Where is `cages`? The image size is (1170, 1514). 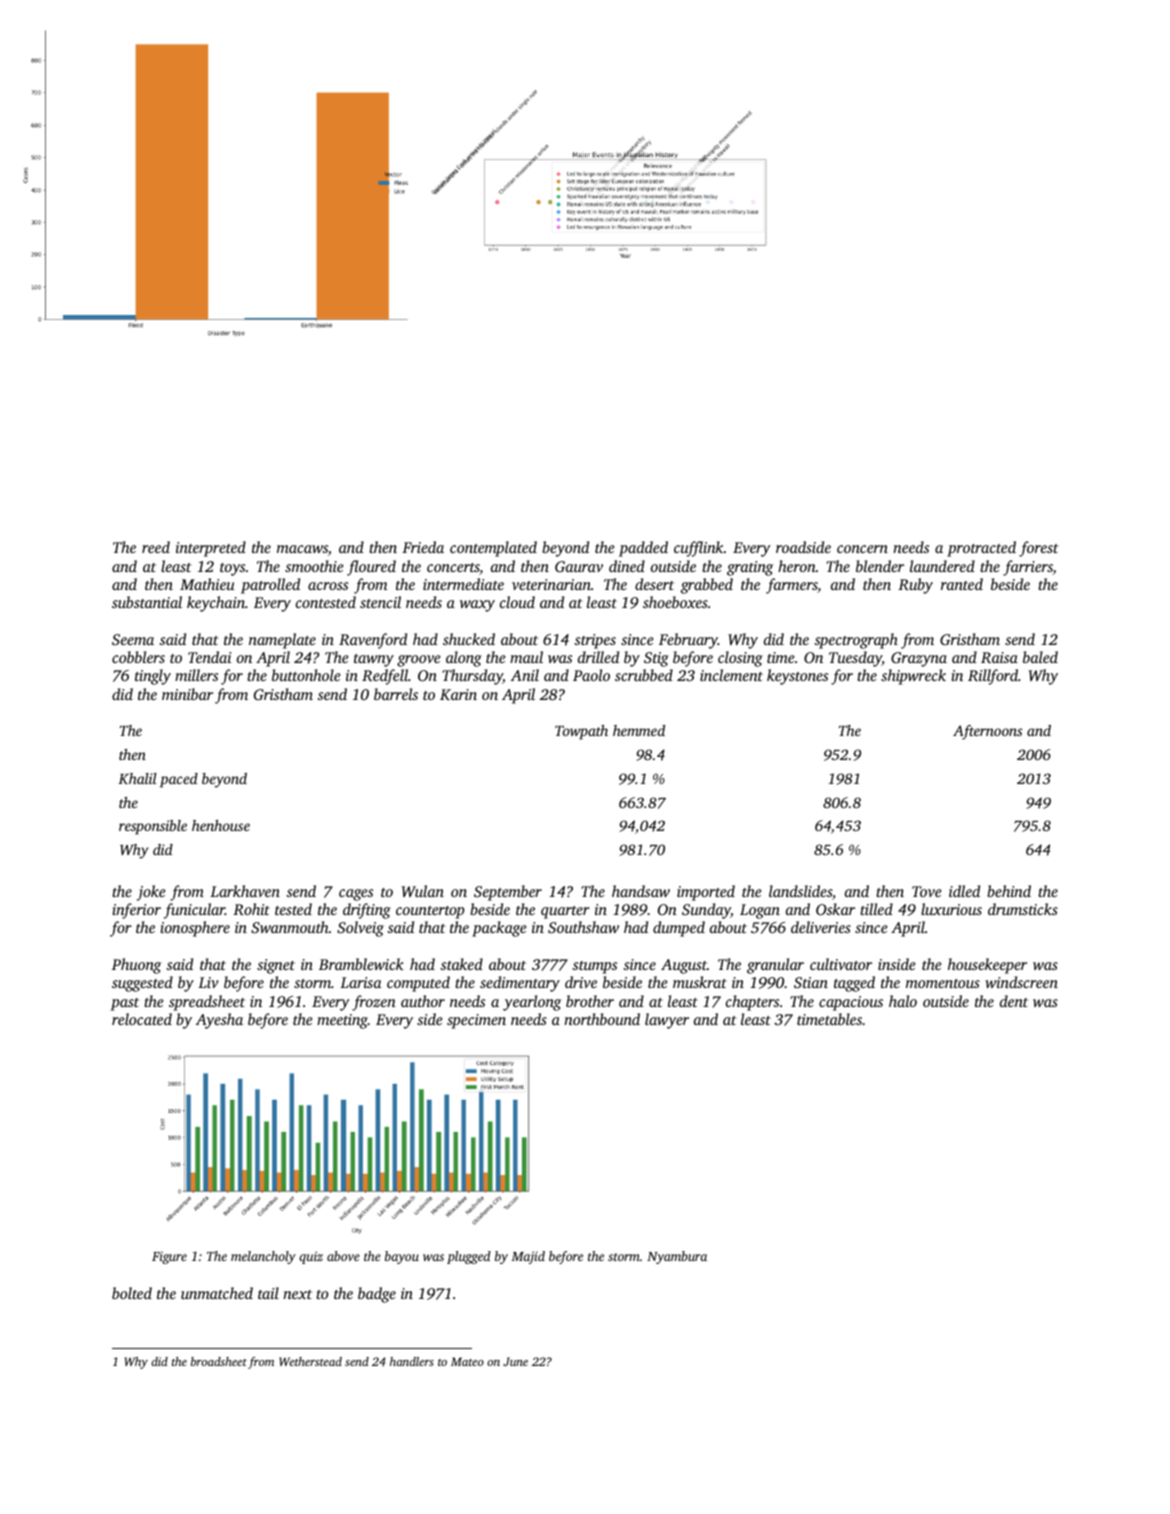
cages is located at coordinates (356, 895).
